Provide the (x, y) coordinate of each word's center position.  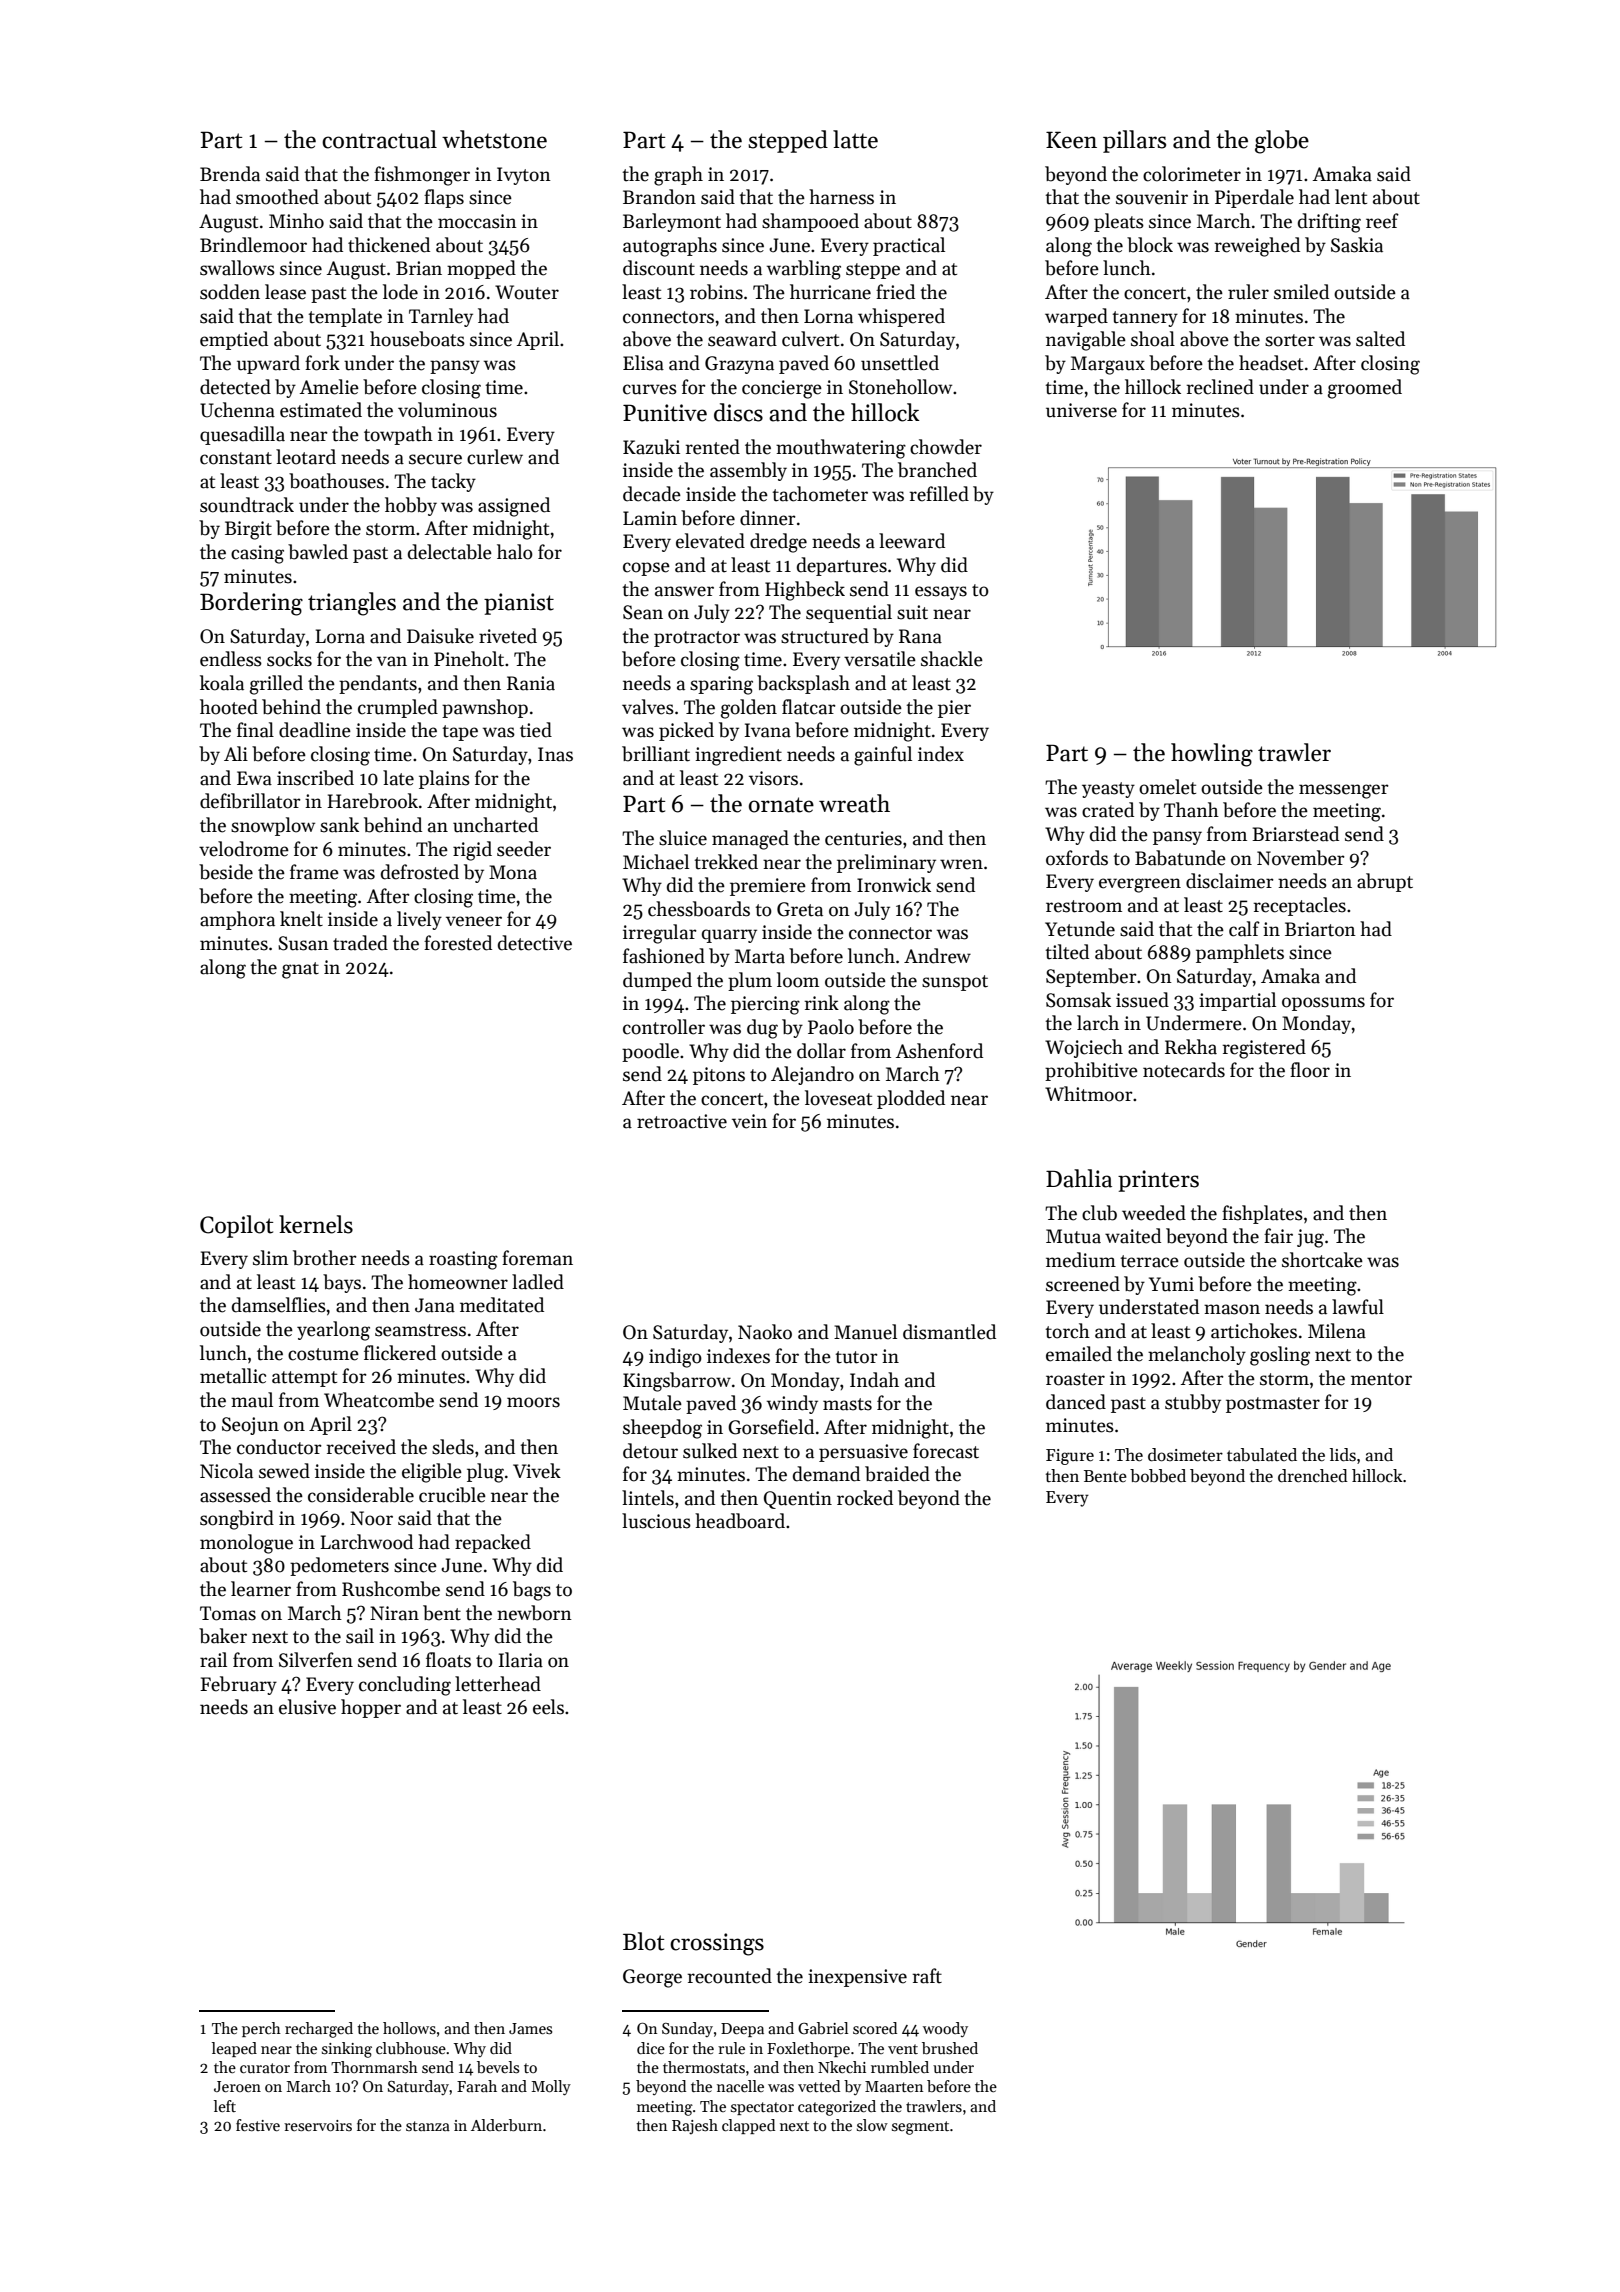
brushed (950, 2048)
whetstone (494, 139)
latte (855, 139)
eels (548, 1707)
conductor (279, 1447)
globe (1282, 142)
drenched (1313, 1476)
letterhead (498, 1684)
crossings (717, 1944)
